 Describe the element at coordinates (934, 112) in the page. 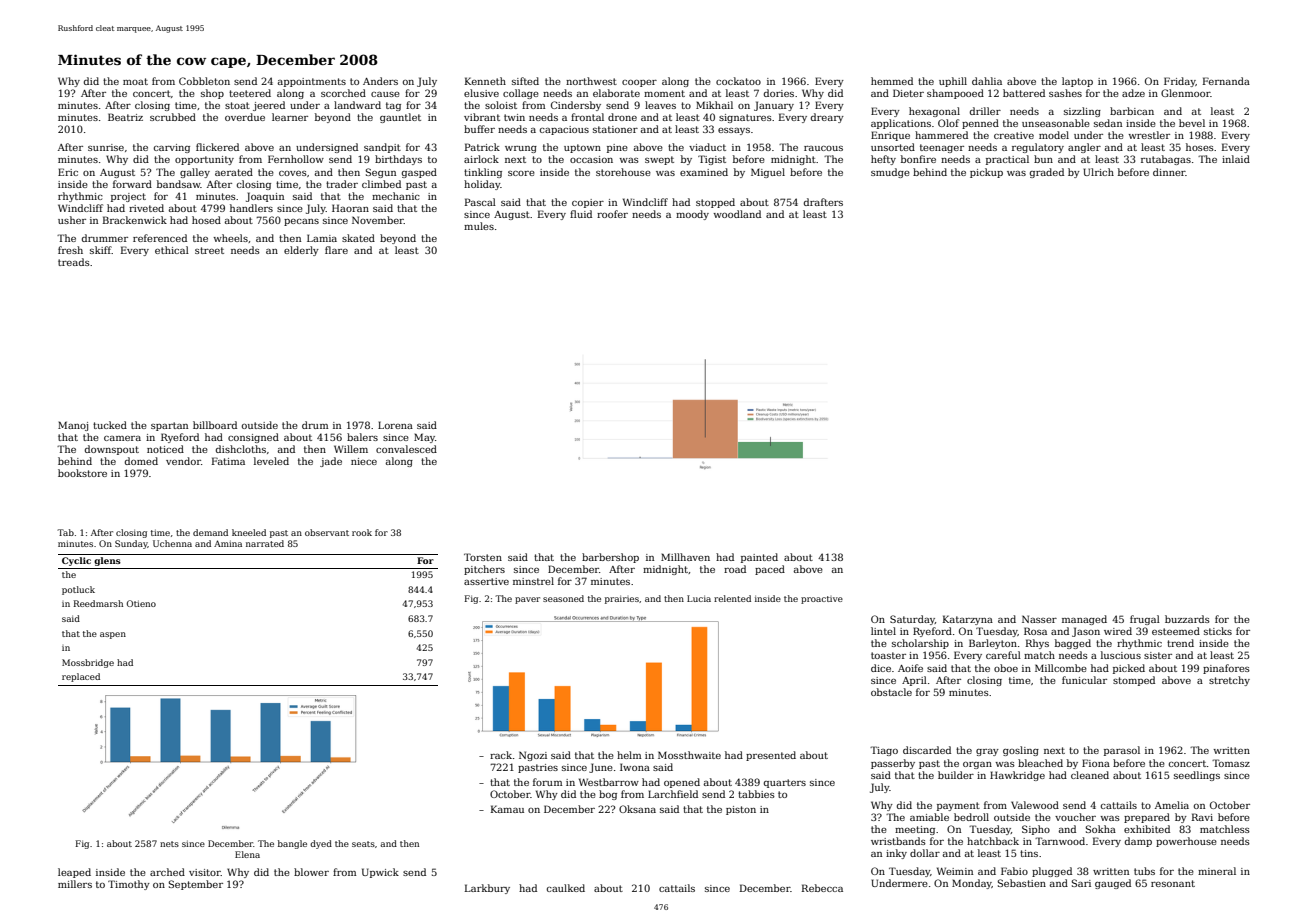

I see `hexagonal` at that location.
